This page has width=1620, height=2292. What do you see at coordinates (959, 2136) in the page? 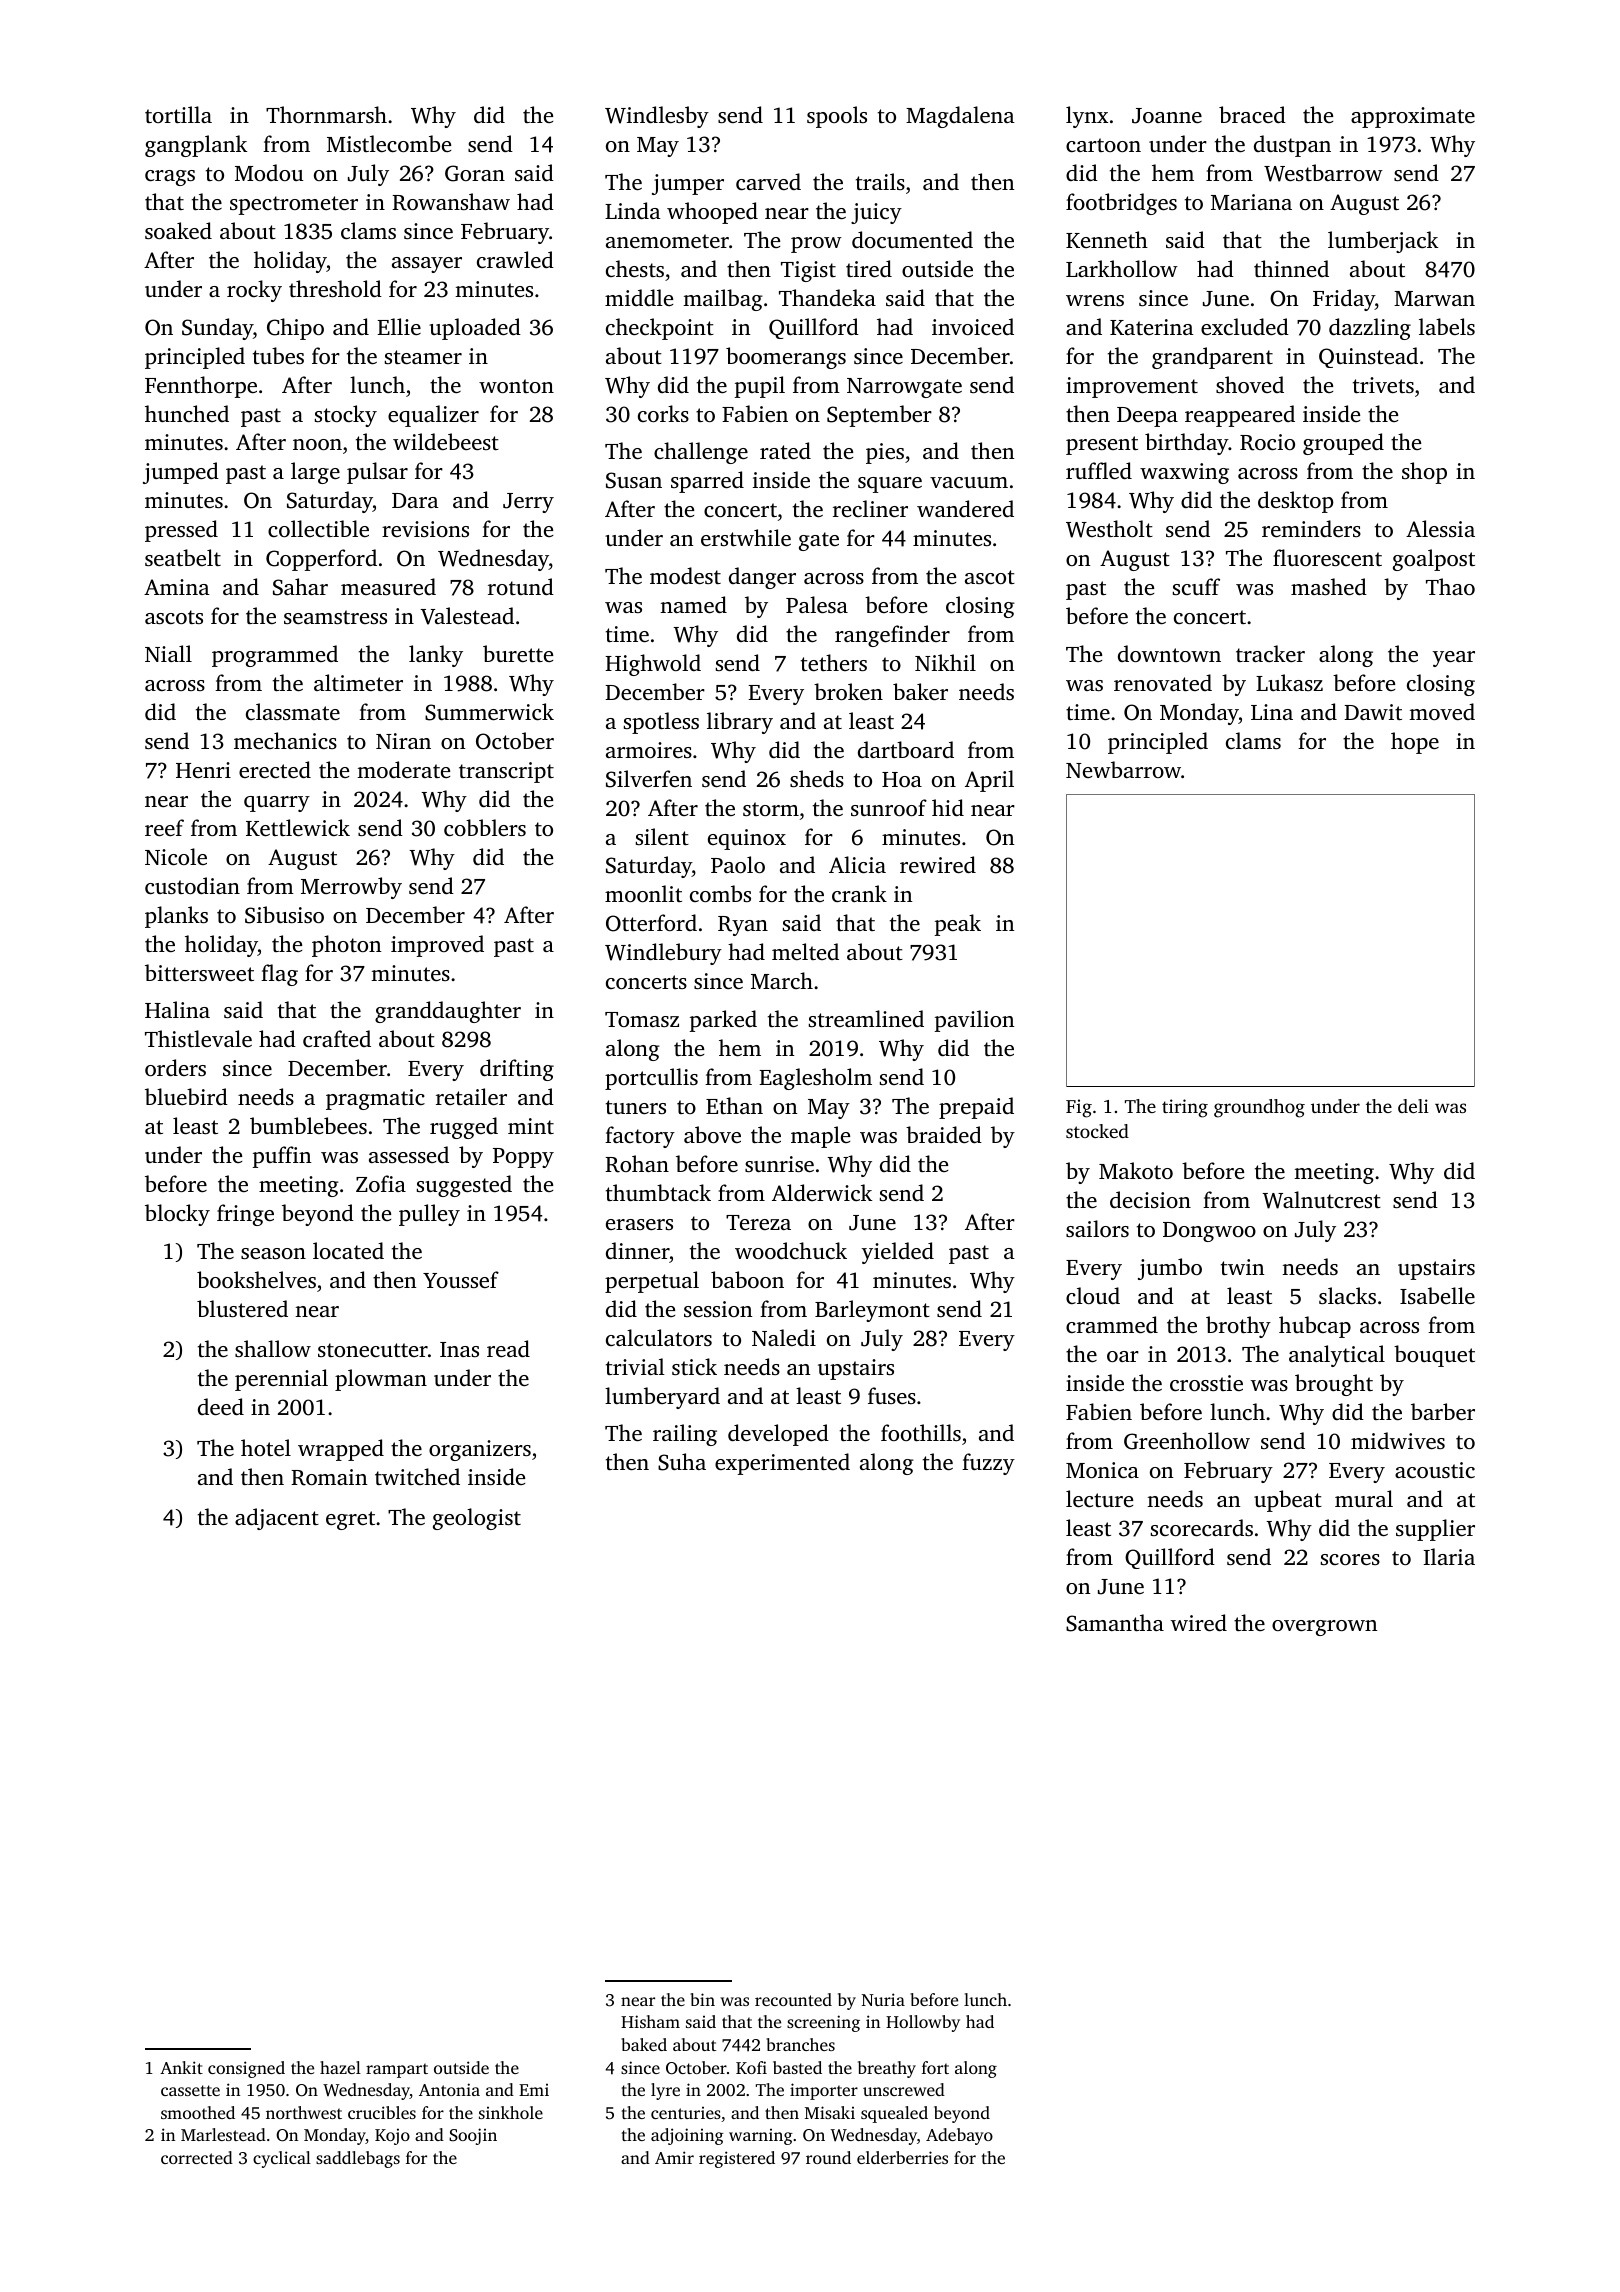
I see `Adebayo` at bounding box center [959, 2136].
